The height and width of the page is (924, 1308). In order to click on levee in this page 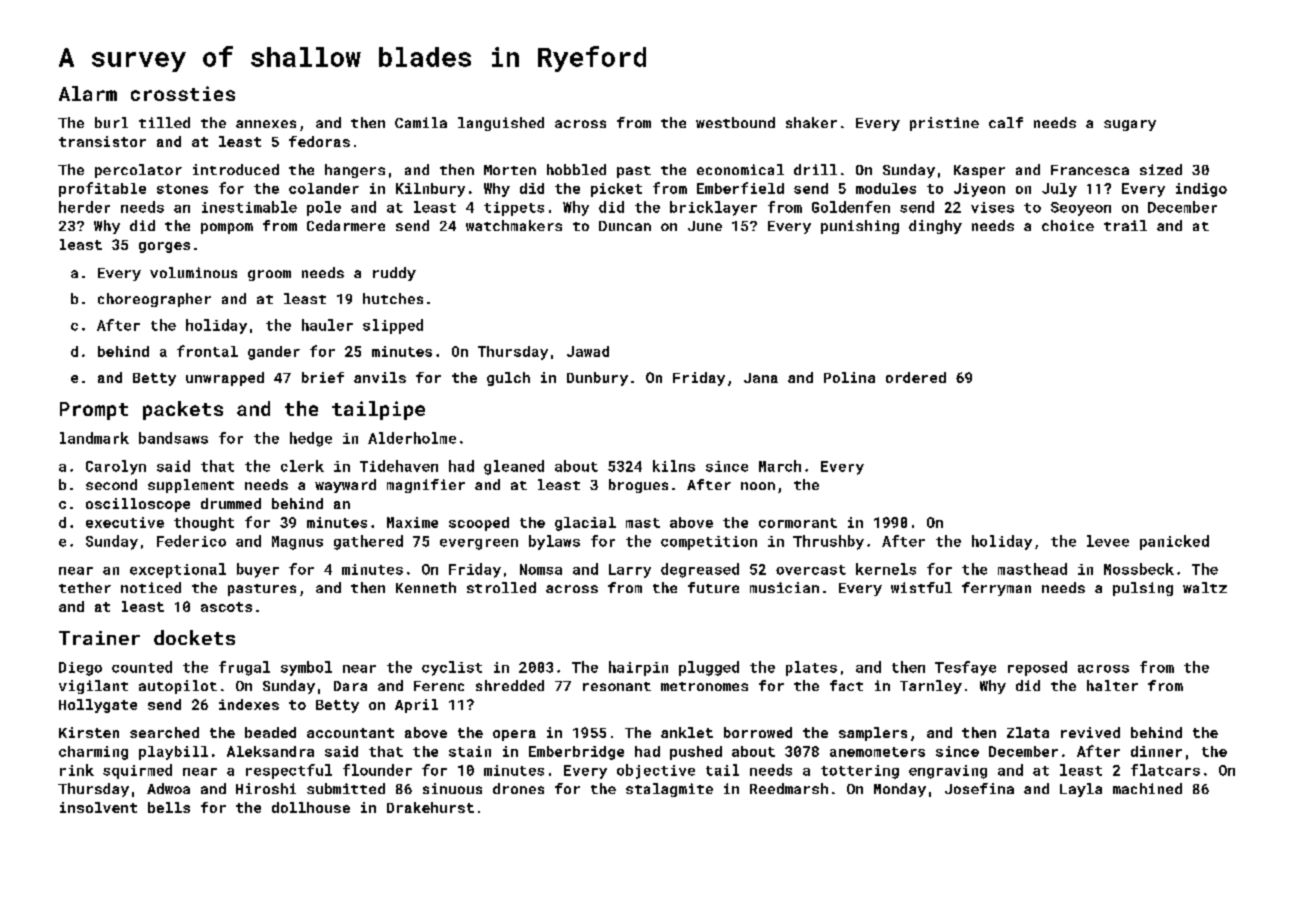, I will do `click(1108, 541)`.
